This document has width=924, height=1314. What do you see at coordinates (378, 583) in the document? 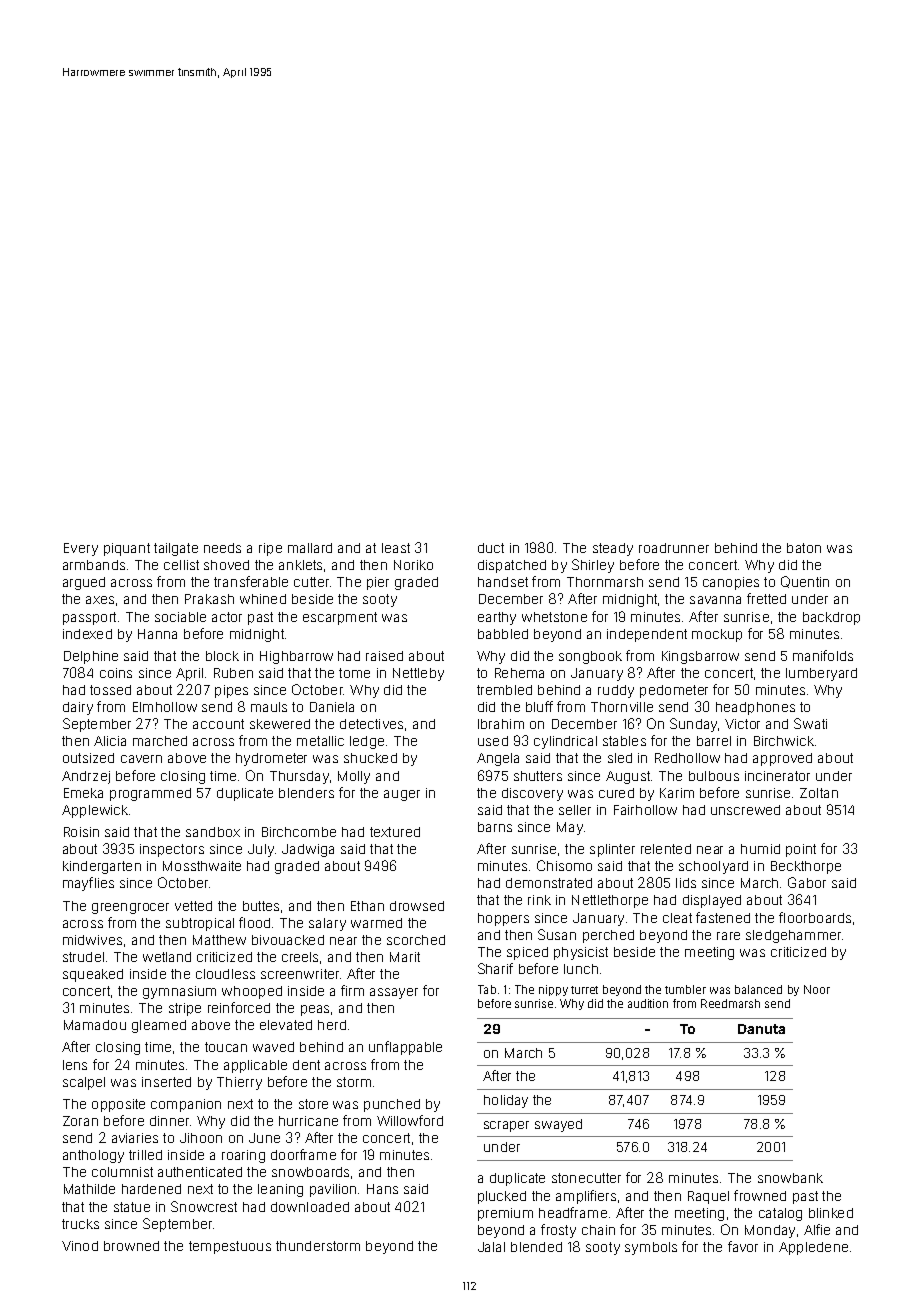
I see `pier` at bounding box center [378, 583].
